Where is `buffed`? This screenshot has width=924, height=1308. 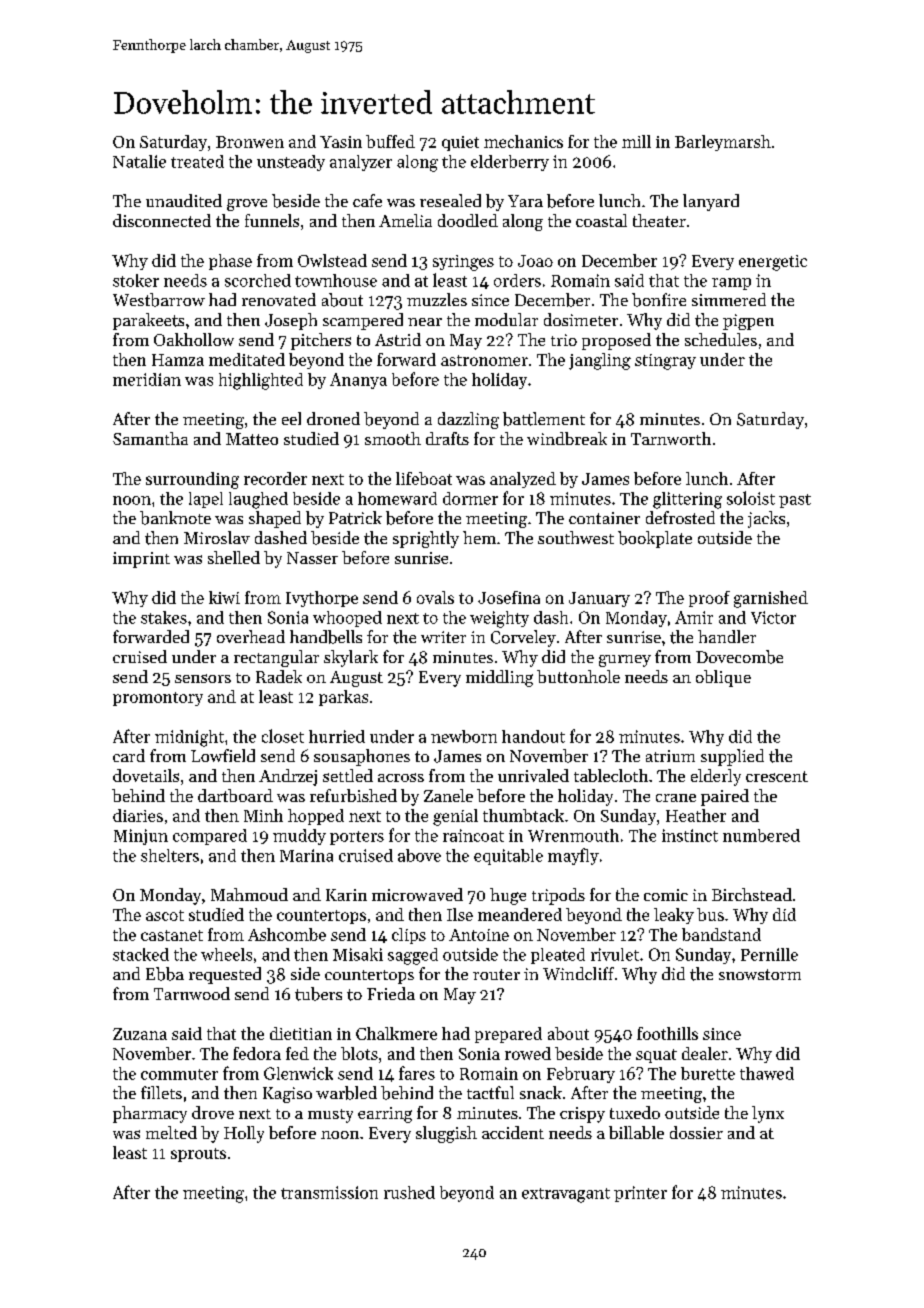
buffed is located at coordinates (390, 141).
